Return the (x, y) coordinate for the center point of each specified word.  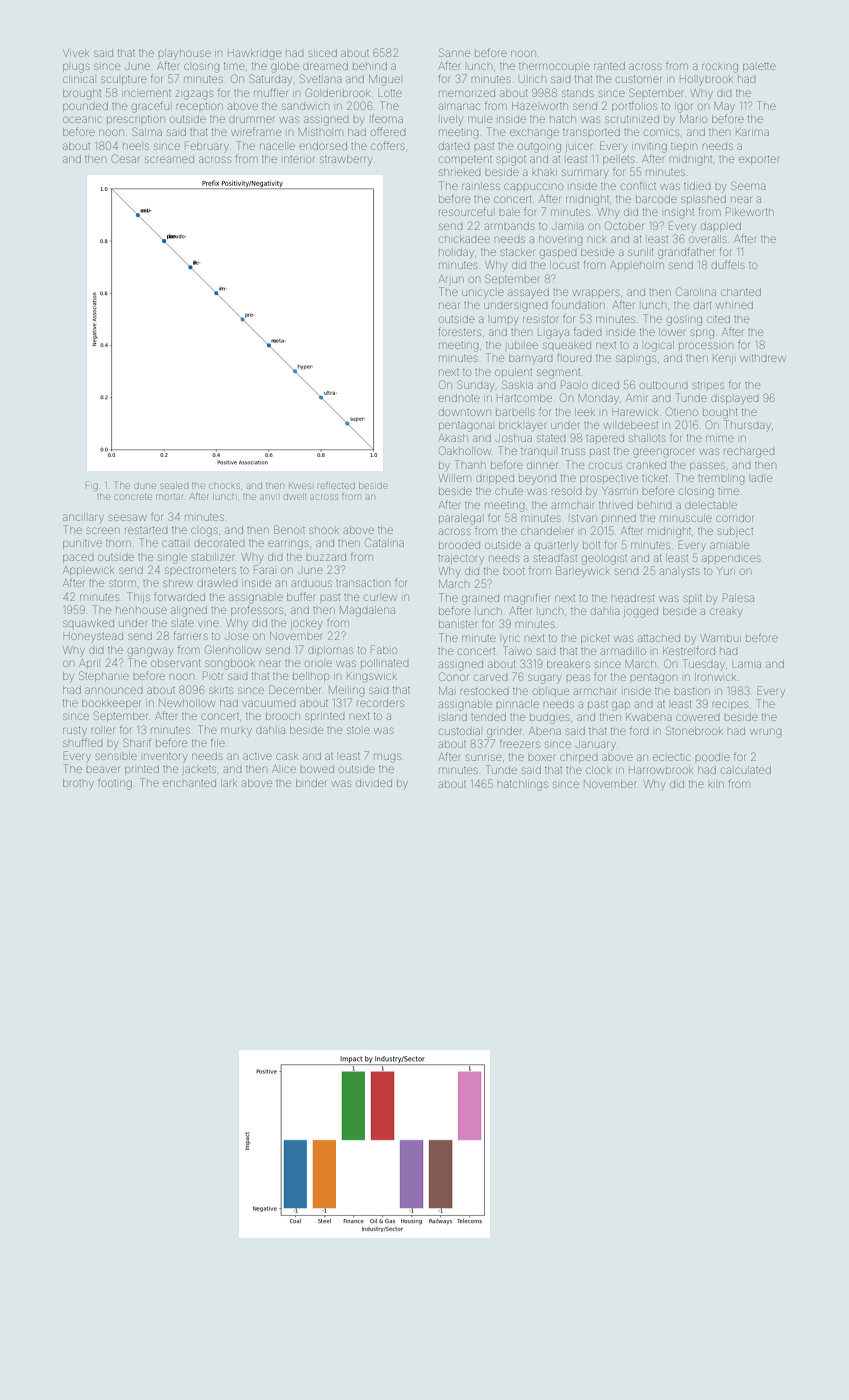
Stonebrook (694, 730)
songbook (230, 665)
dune (145, 486)
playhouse (184, 53)
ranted (609, 66)
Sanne (454, 52)
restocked (485, 691)
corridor (735, 518)
